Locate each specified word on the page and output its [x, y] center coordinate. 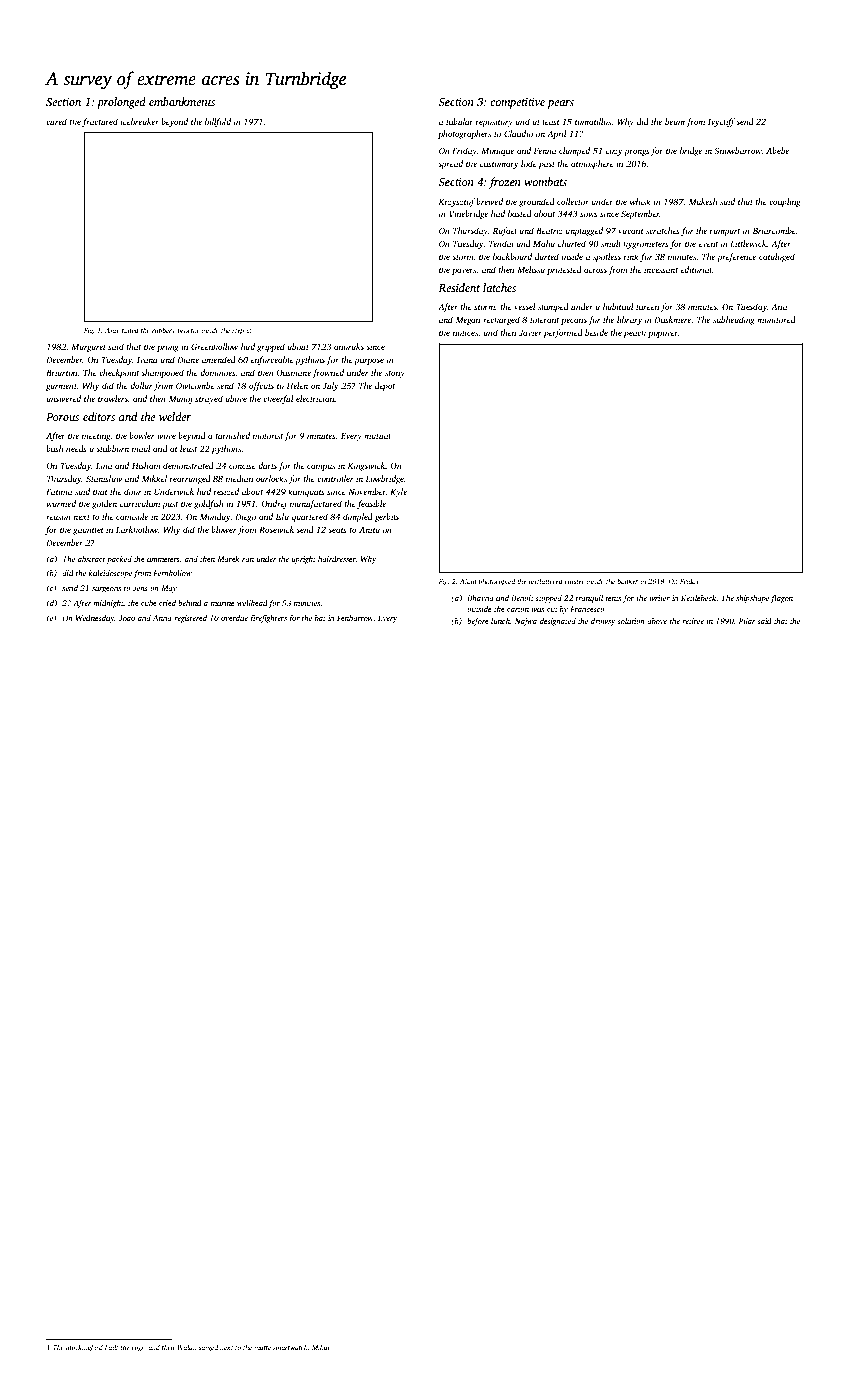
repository [494, 123]
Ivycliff [721, 122]
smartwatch [290, 1347]
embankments [182, 101]
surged [208, 1348]
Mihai [321, 1347]
